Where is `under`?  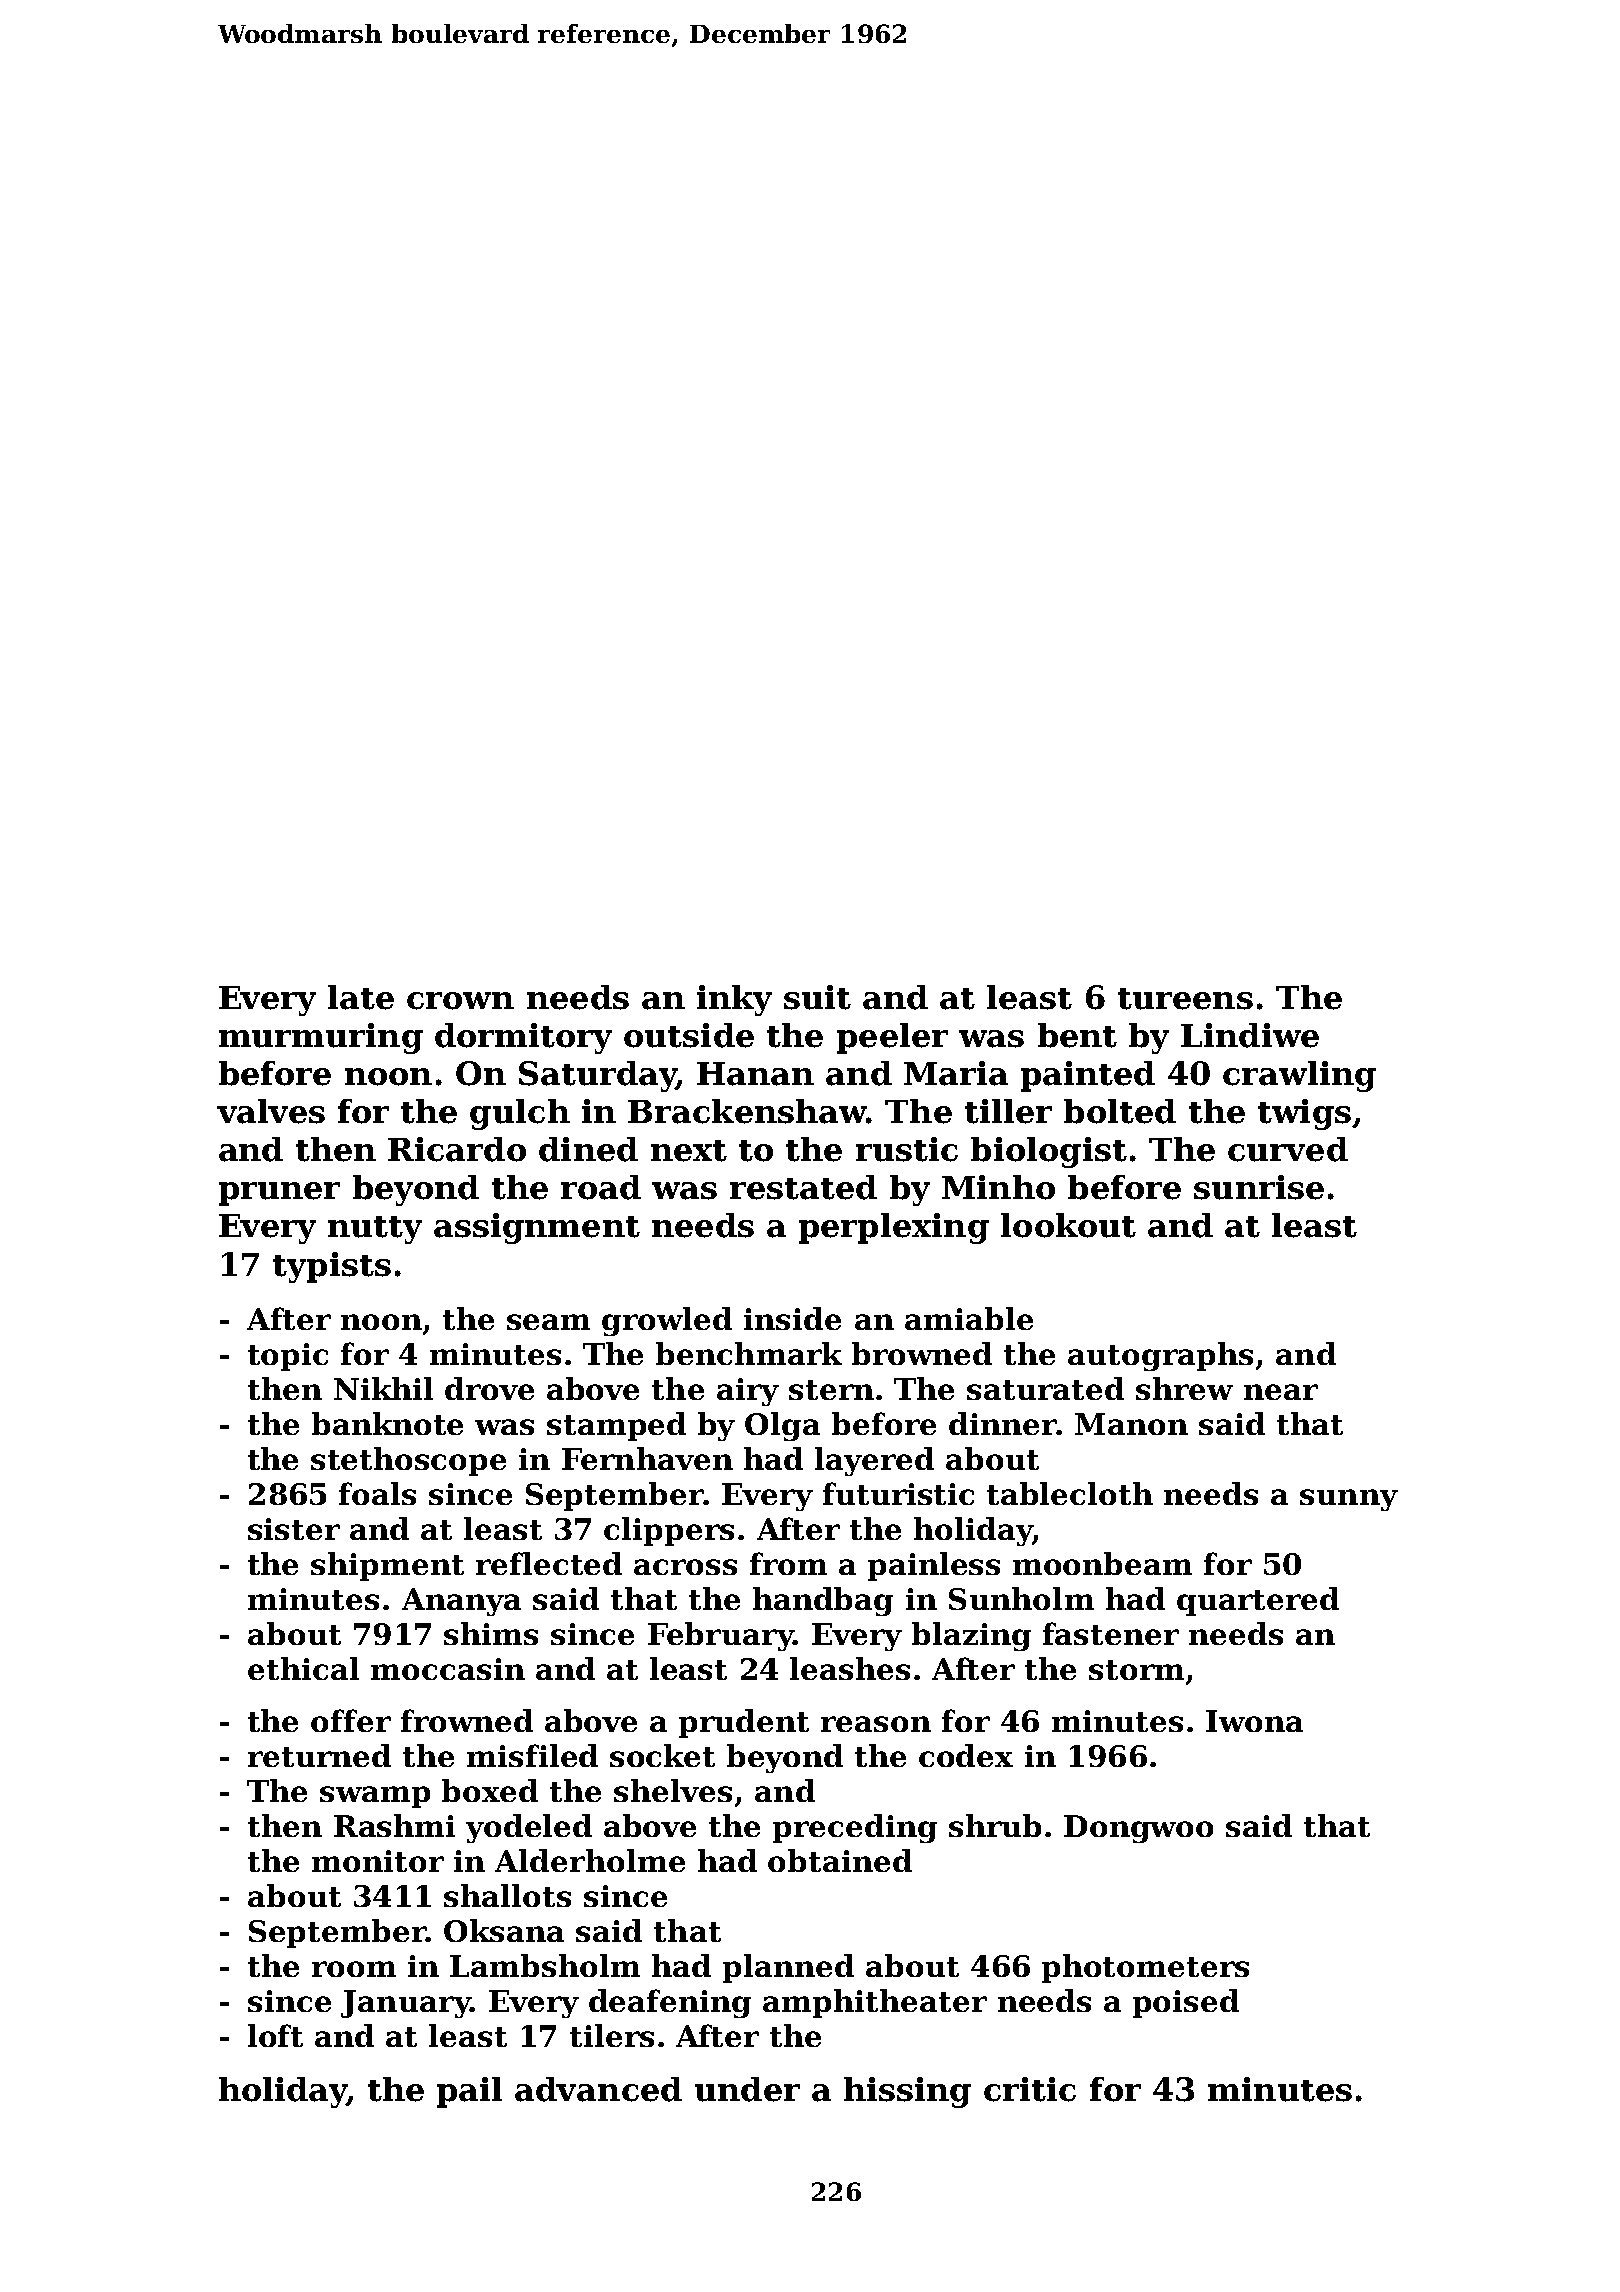 under is located at coordinates (747, 2089).
